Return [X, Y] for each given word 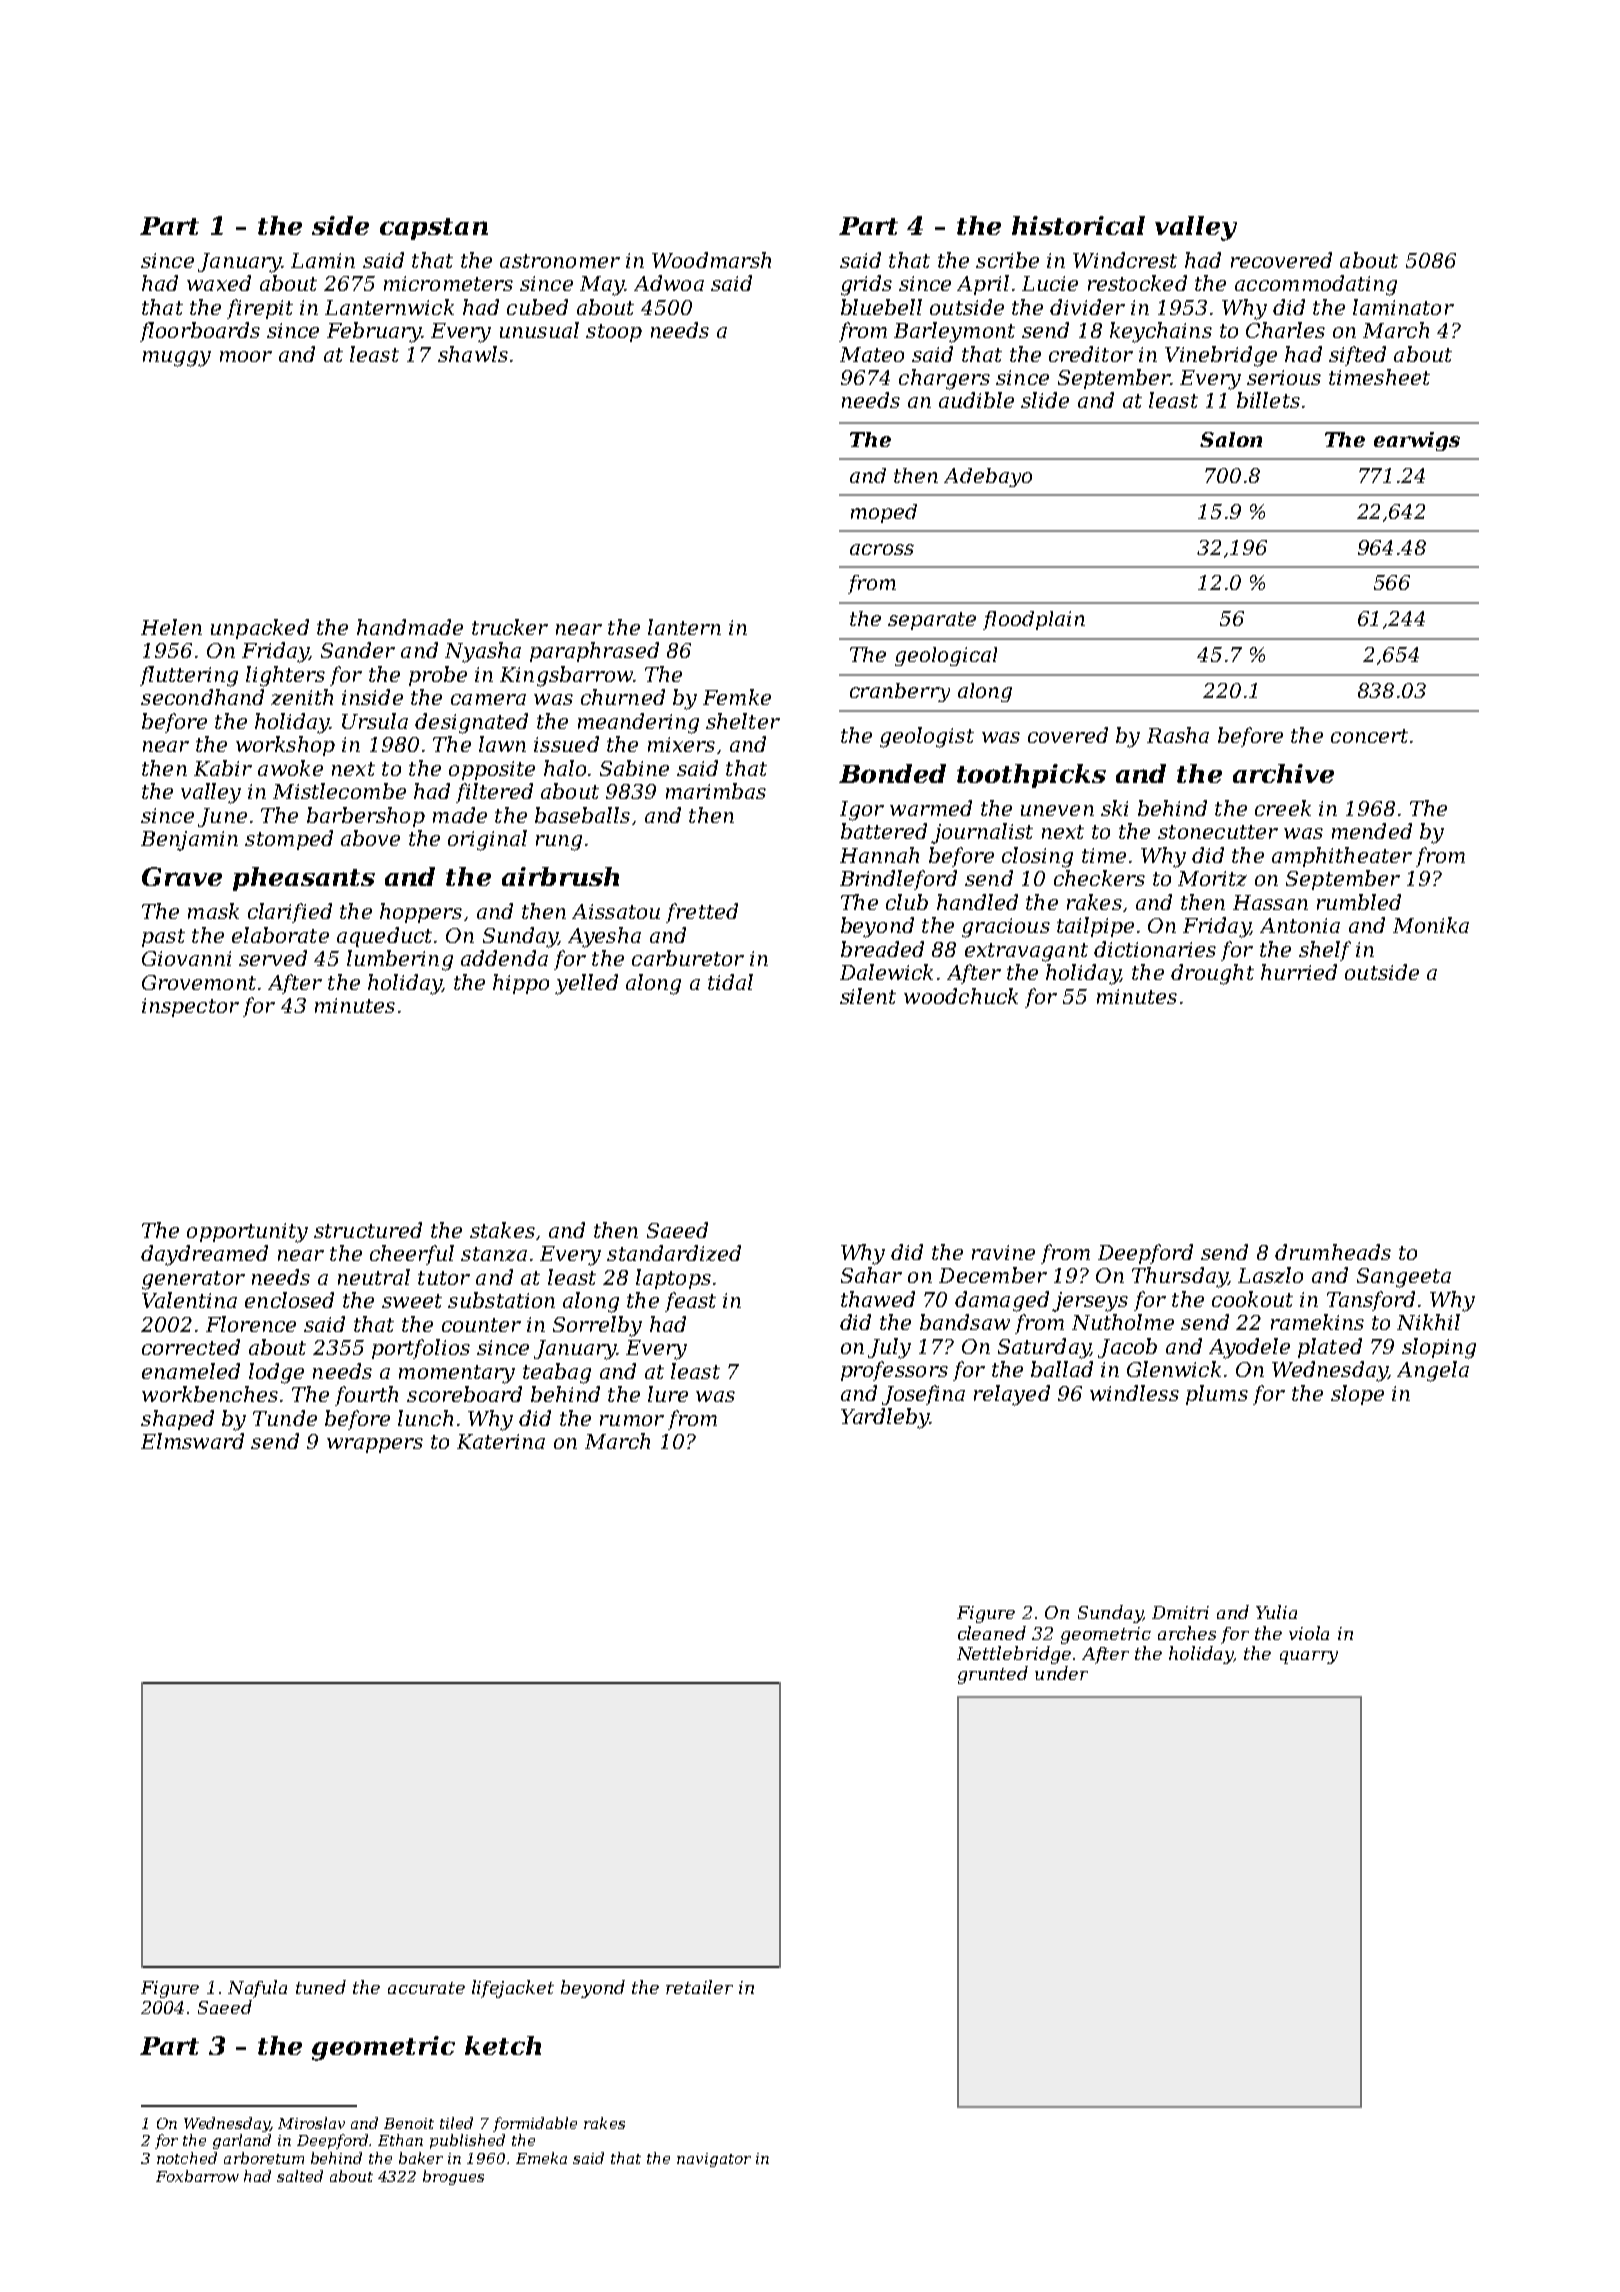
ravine [1003, 1252]
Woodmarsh [711, 260]
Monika [1431, 925]
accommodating [1316, 285]
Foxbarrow [197, 2176]
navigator [714, 2160]
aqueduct [384, 937]
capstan [434, 229]
